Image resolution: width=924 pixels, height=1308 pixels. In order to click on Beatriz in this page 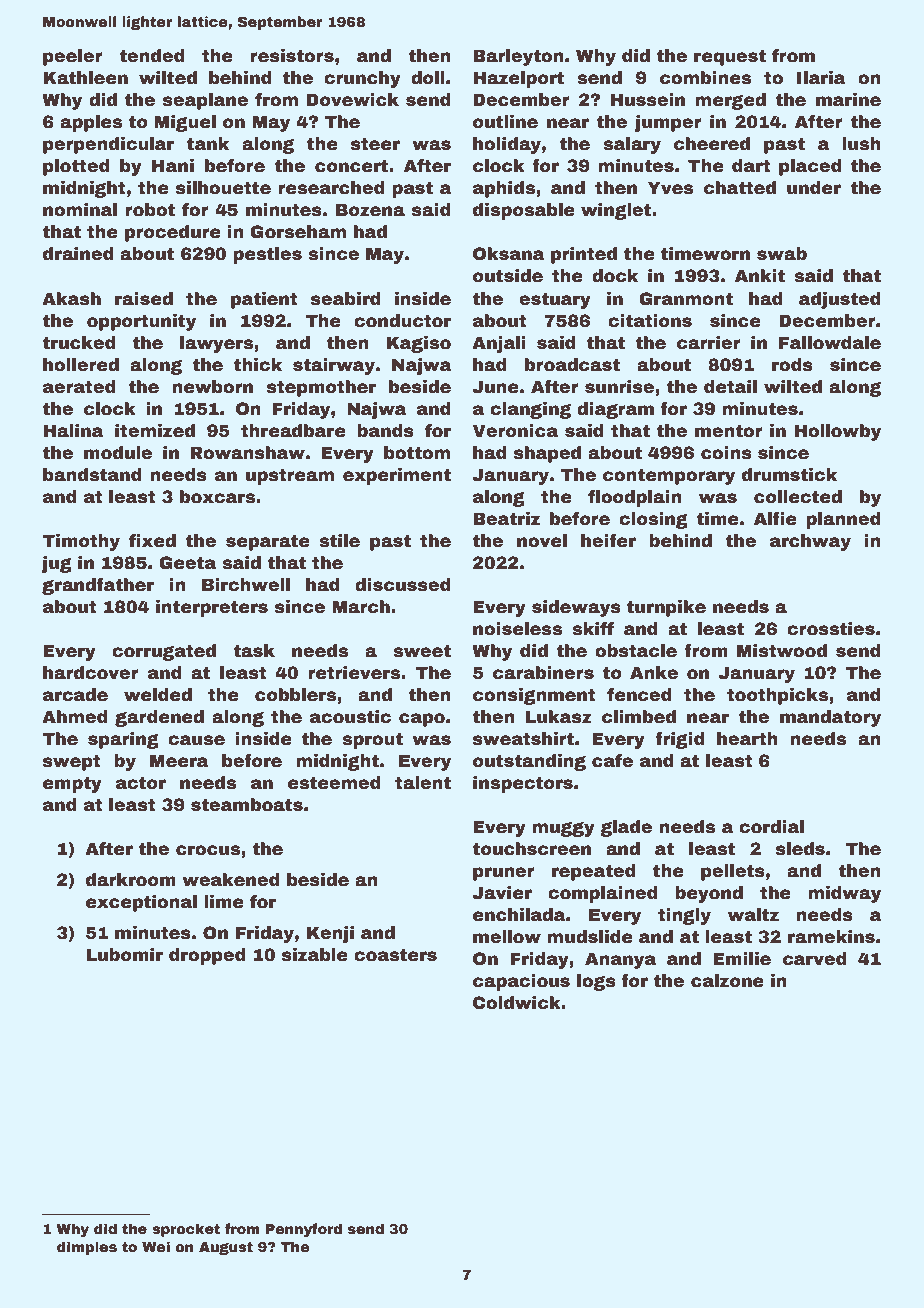, I will do `click(506, 519)`.
